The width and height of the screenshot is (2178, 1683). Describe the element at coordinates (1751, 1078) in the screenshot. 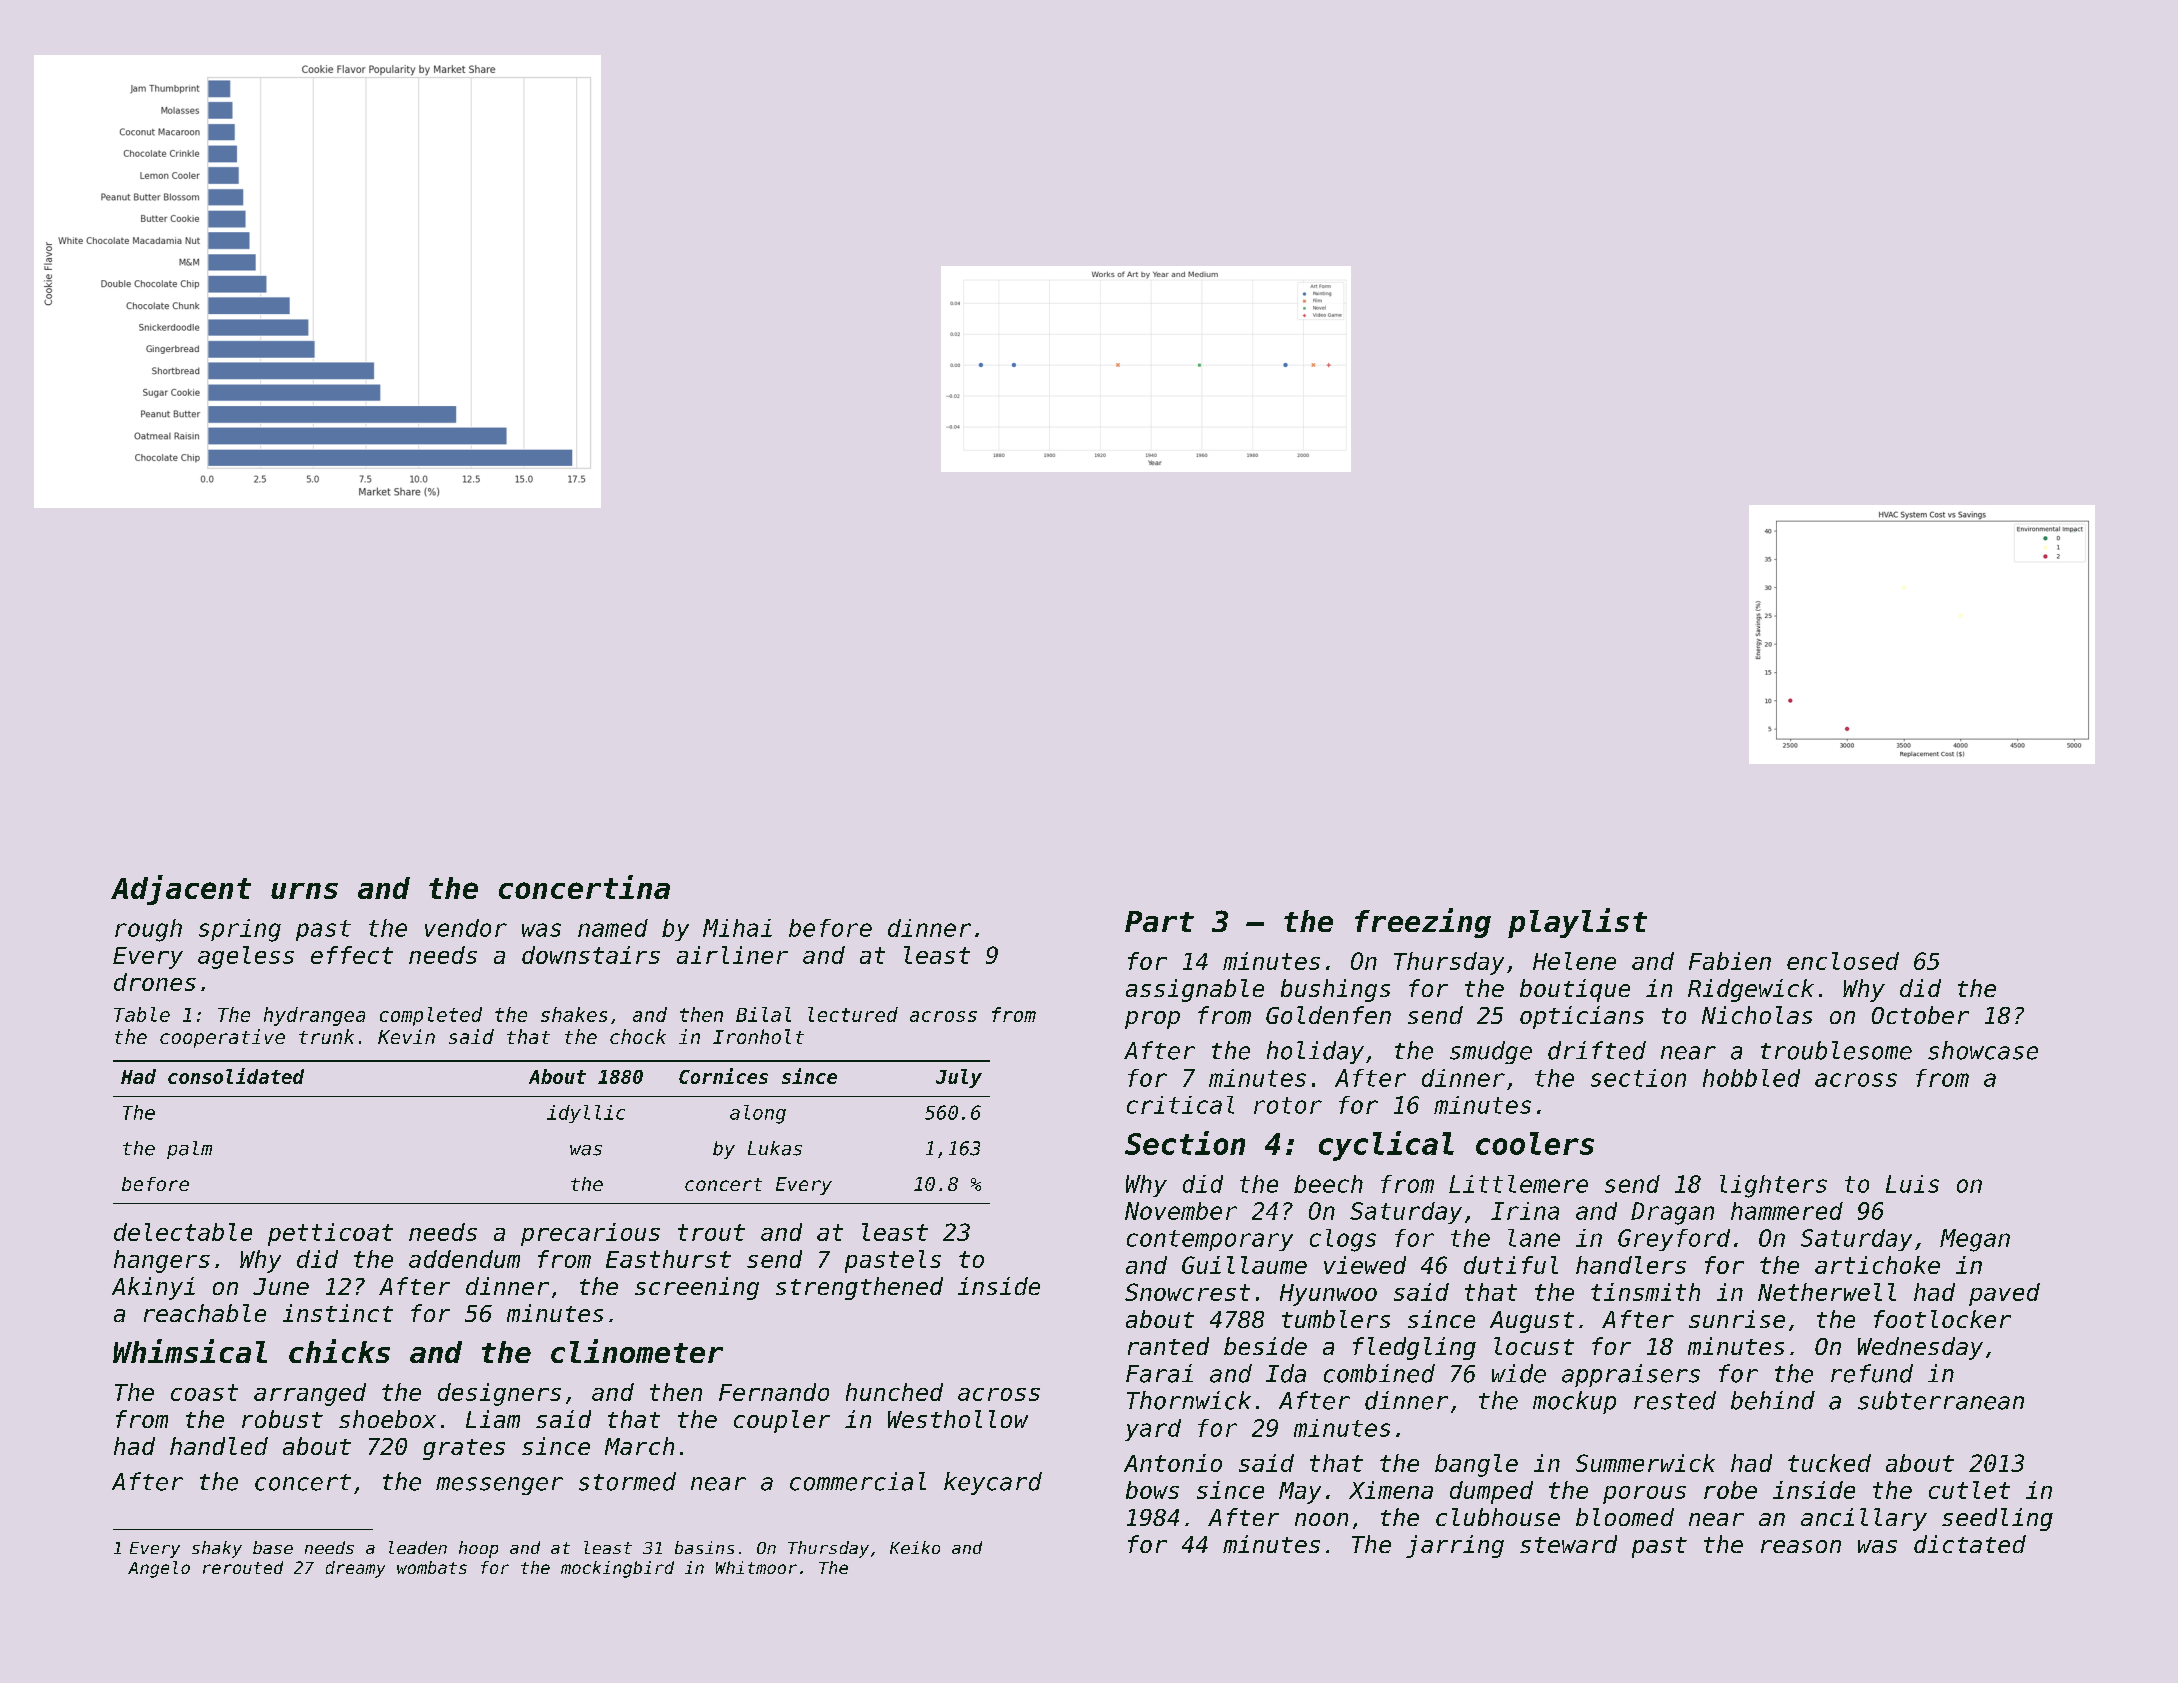

I see `hobbled` at that location.
